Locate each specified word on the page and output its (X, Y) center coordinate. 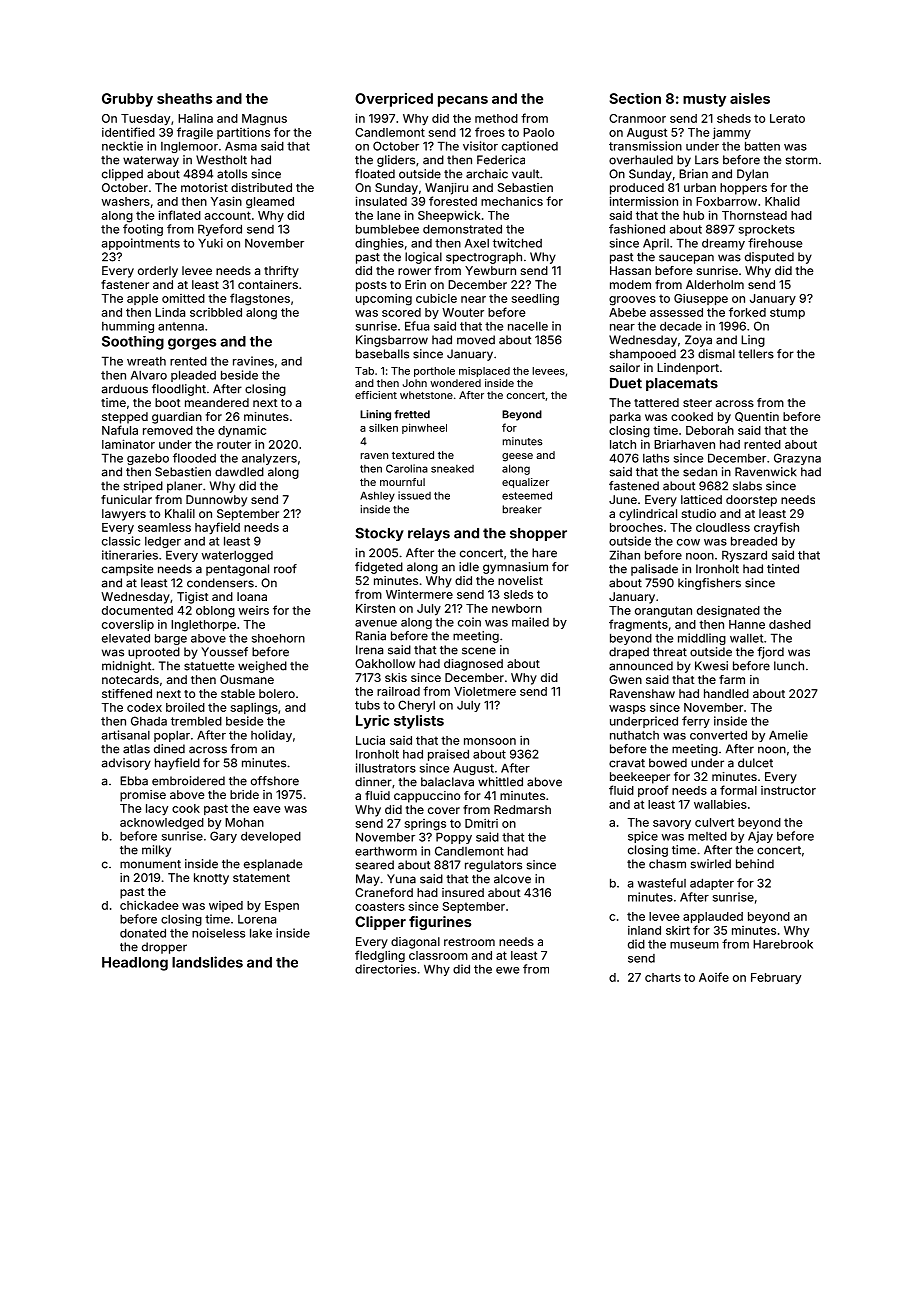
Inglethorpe (203, 626)
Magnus (264, 120)
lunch (789, 666)
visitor (480, 146)
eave (266, 809)
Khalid (782, 201)
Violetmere (485, 691)
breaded (754, 541)
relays (429, 534)
